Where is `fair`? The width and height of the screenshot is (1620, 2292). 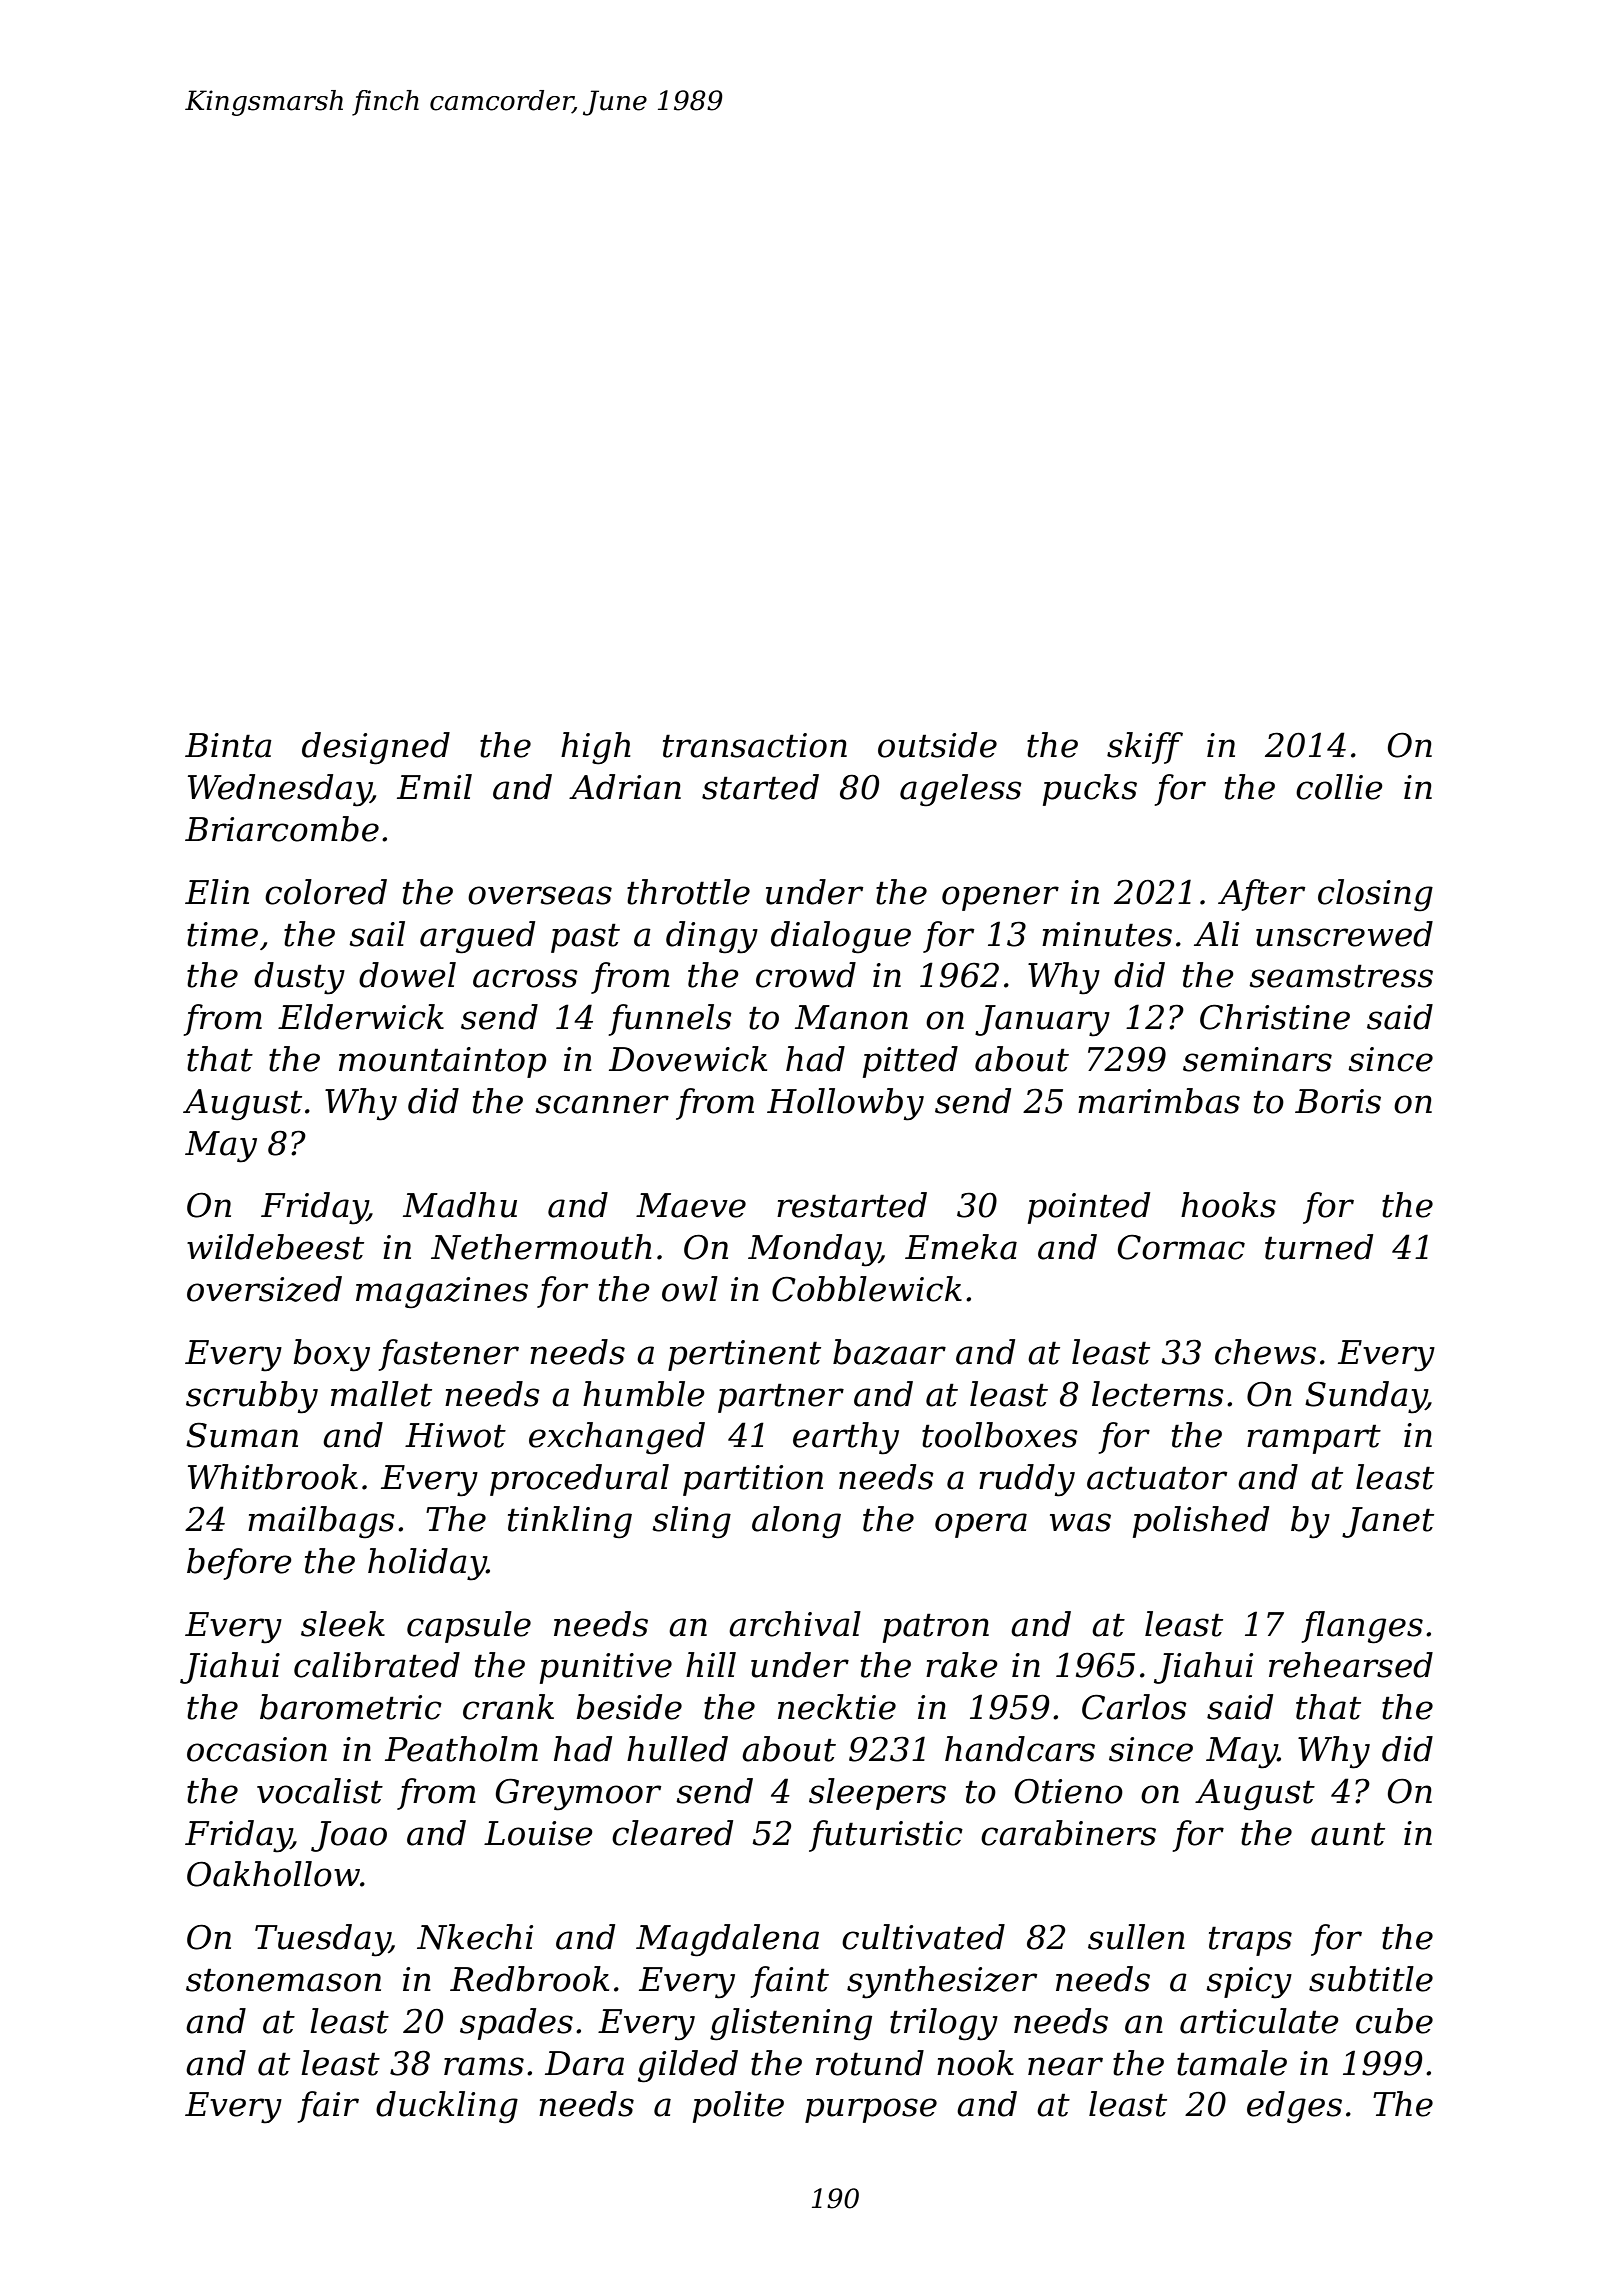 fair is located at coordinates (328, 2107).
